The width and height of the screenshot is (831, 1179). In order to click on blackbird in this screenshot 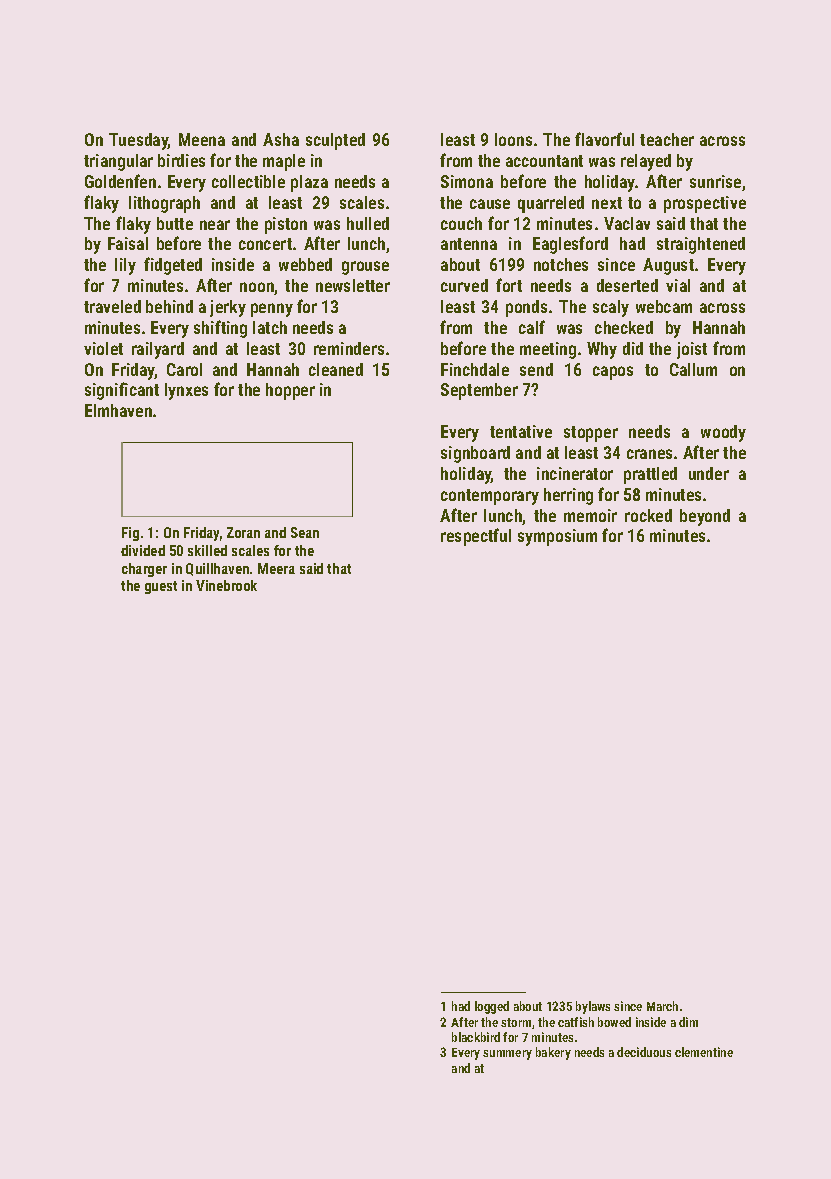, I will do `click(476, 1037)`.
